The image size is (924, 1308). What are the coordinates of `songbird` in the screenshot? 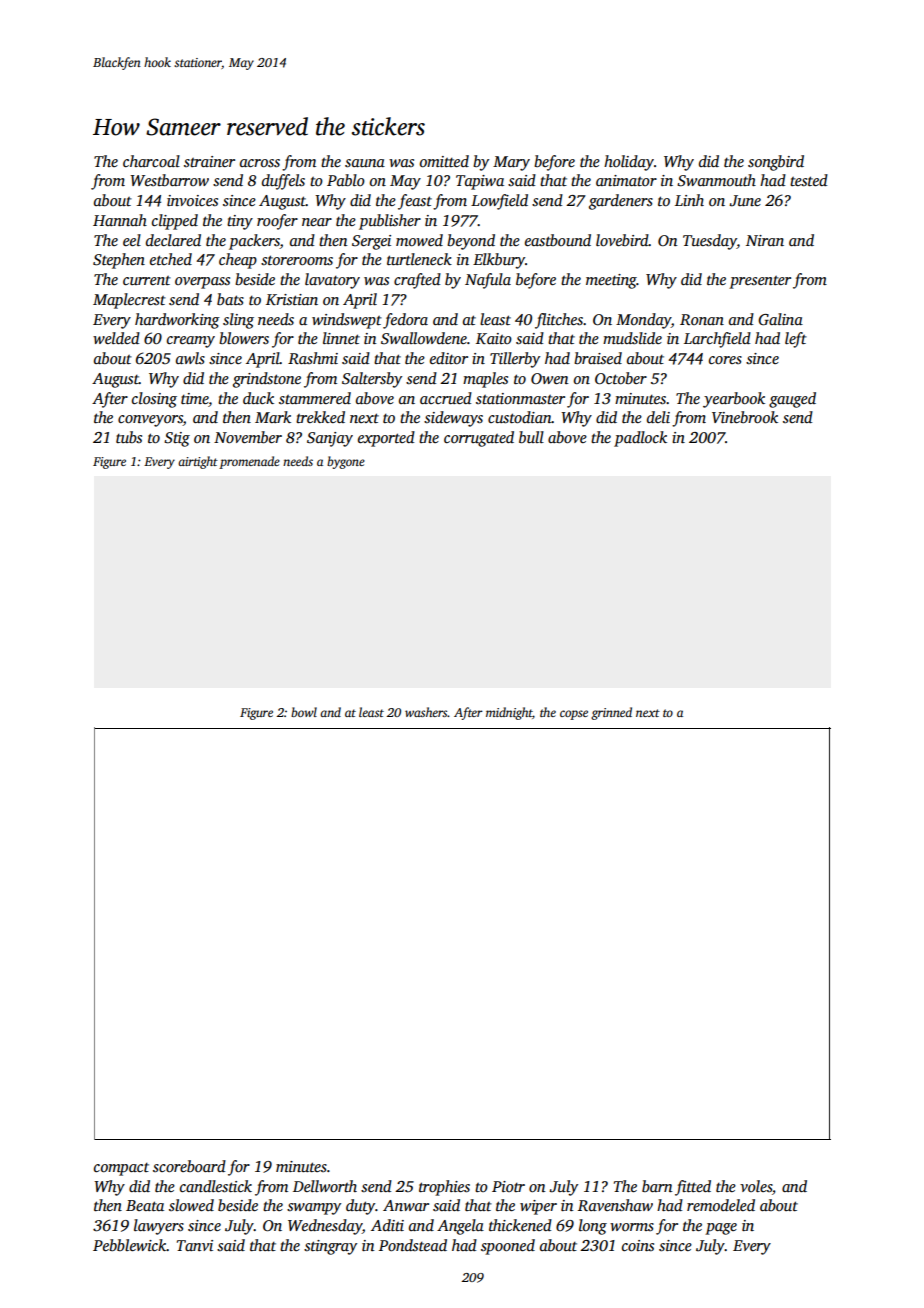 It's located at (776, 163).
